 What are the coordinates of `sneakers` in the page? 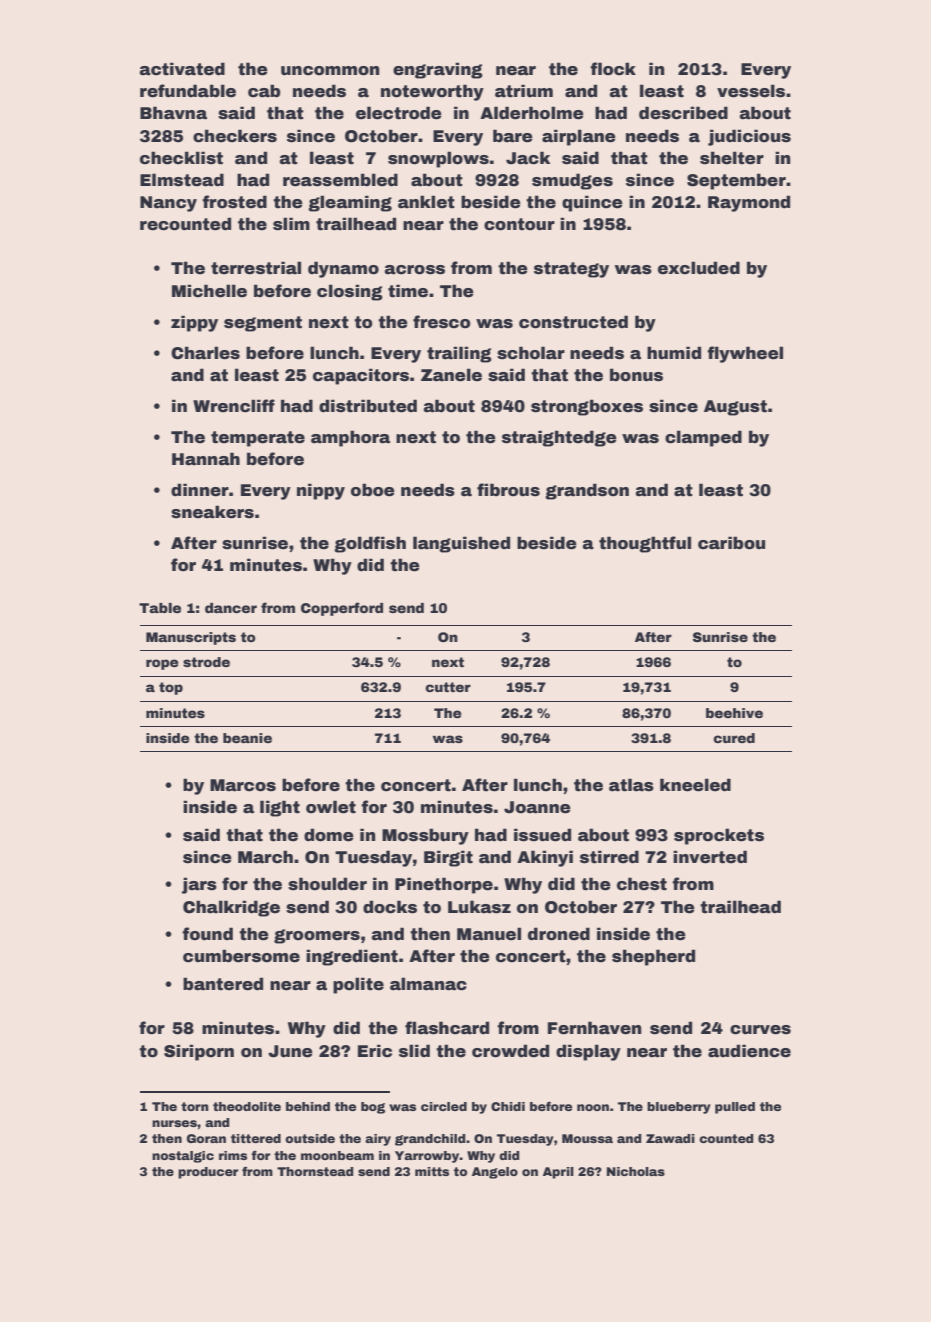 It's located at (212, 512).
